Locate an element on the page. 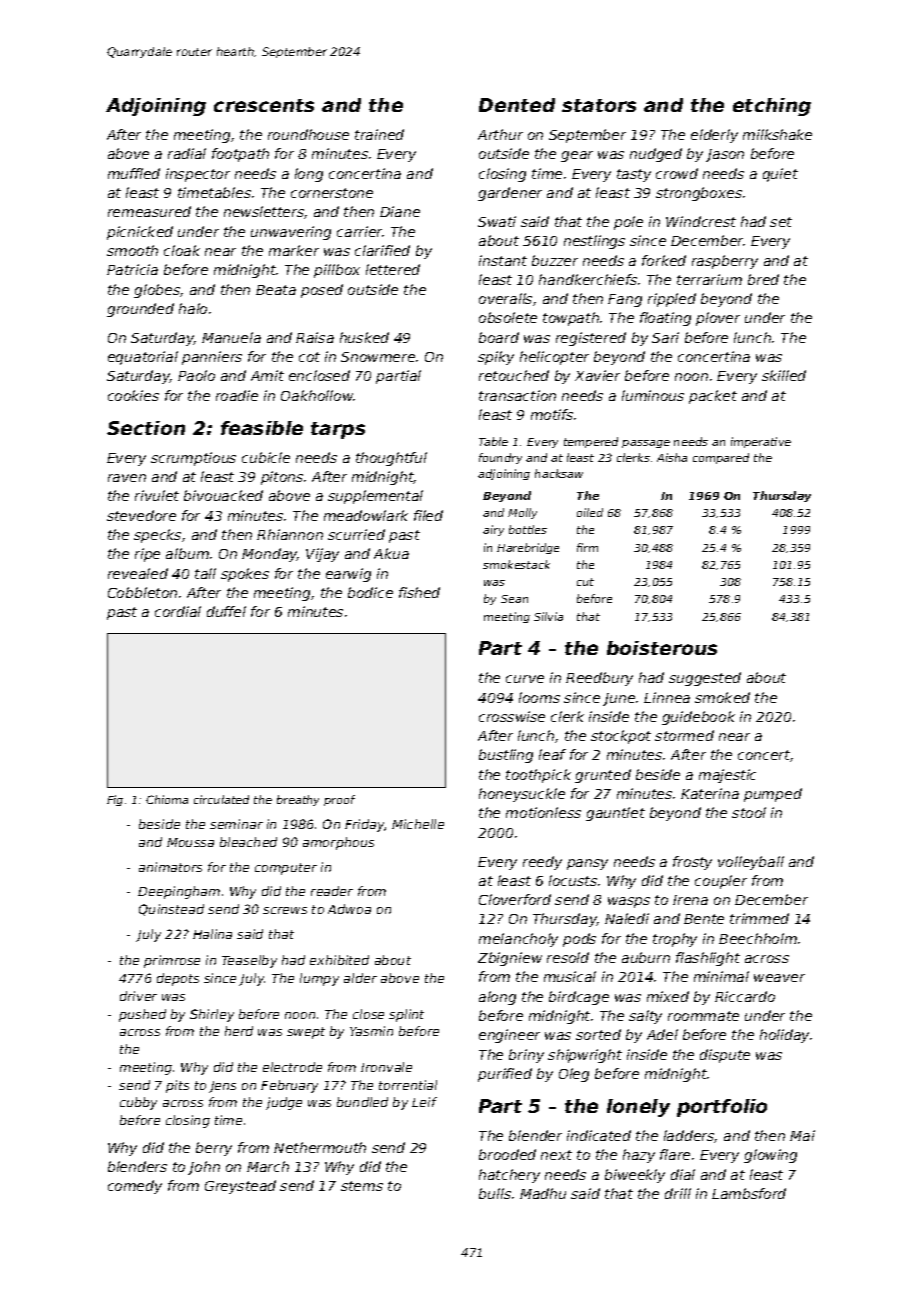 Image resolution: width=924 pixels, height=1308 pixels. suggested is located at coordinates (705, 679).
